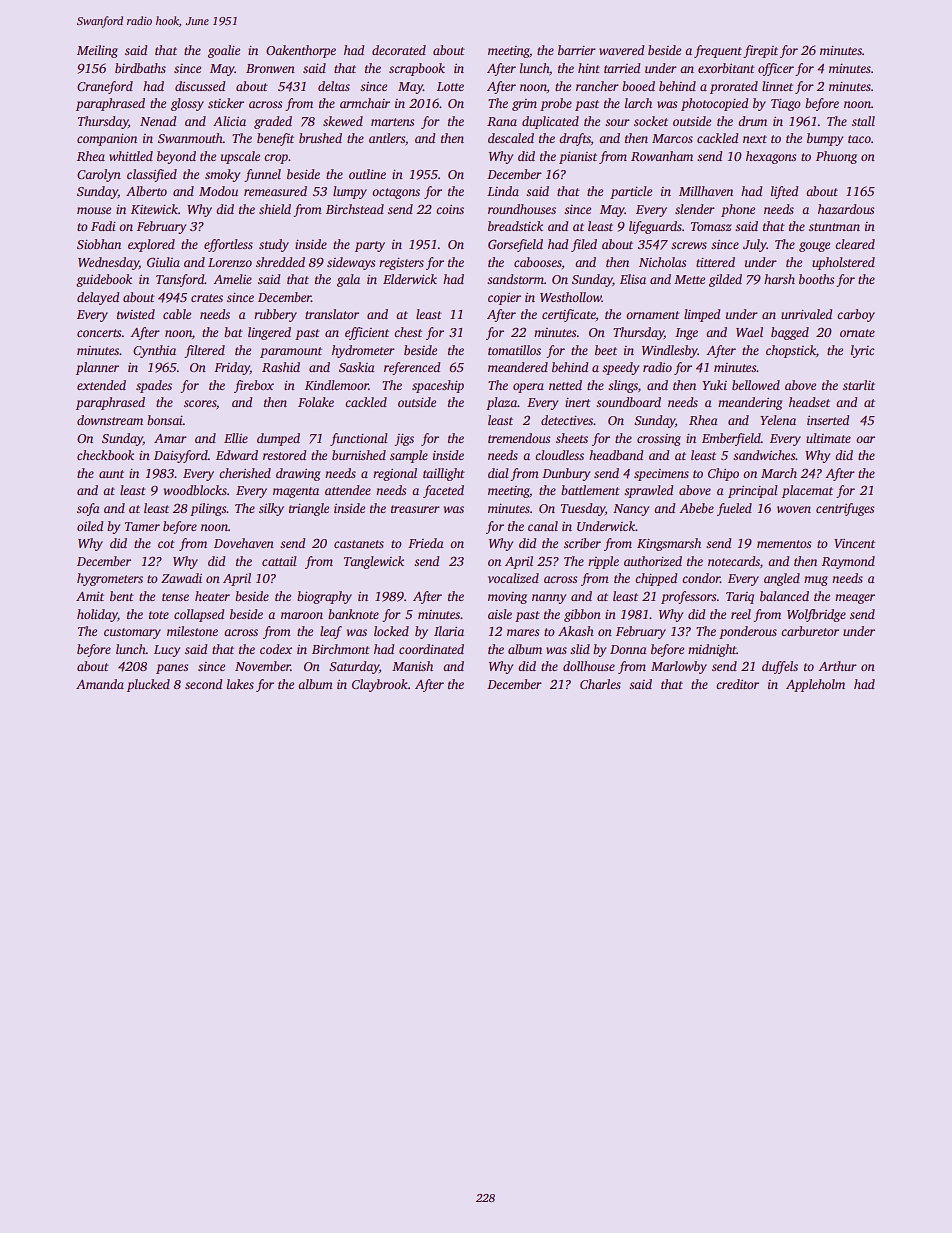  What do you see at coordinates (97, 51) in the screenshot?
I see `Meiling` at bounding box center [97, 51].
